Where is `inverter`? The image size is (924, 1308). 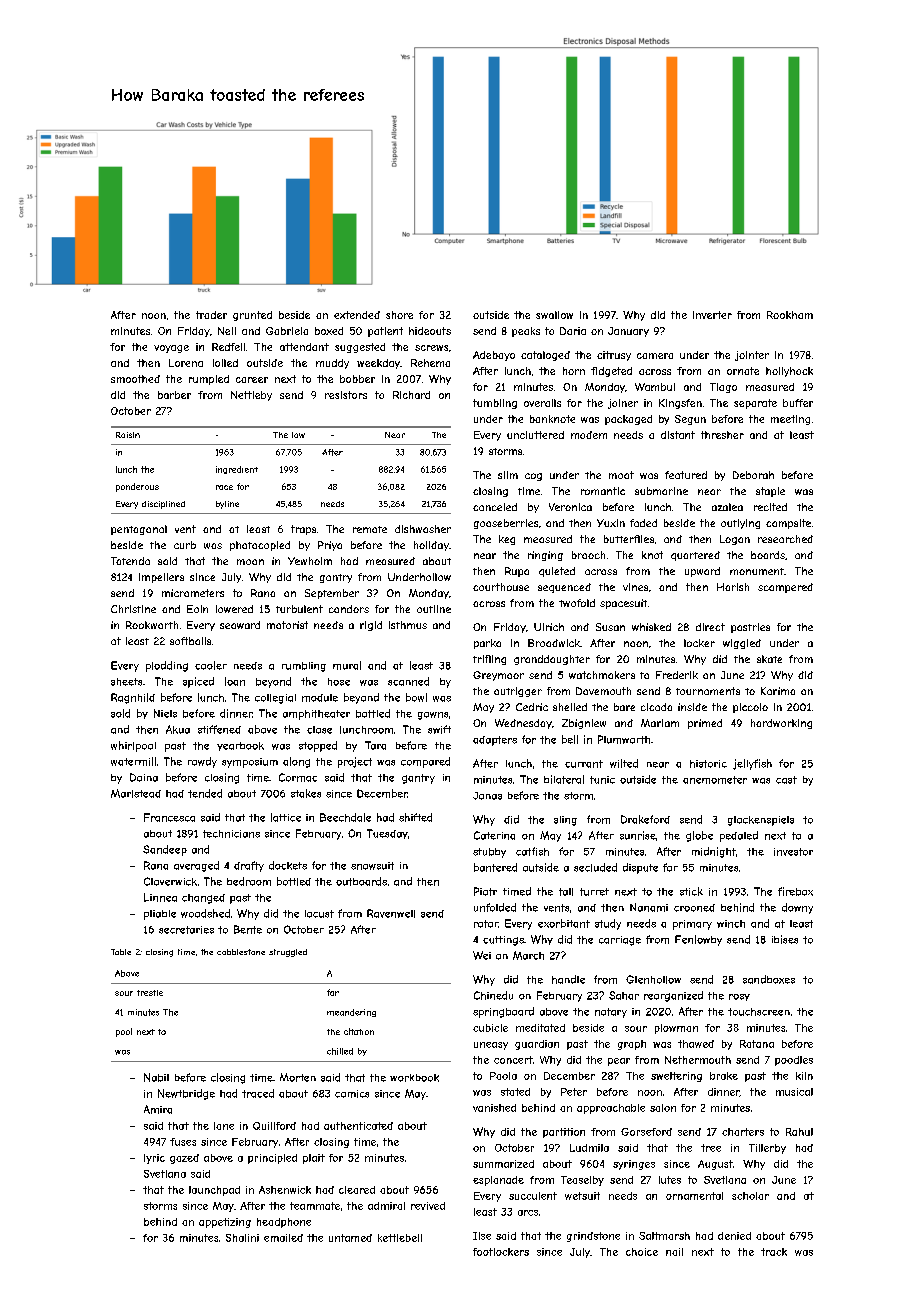
inverter is located at coordinates (712, 315).
